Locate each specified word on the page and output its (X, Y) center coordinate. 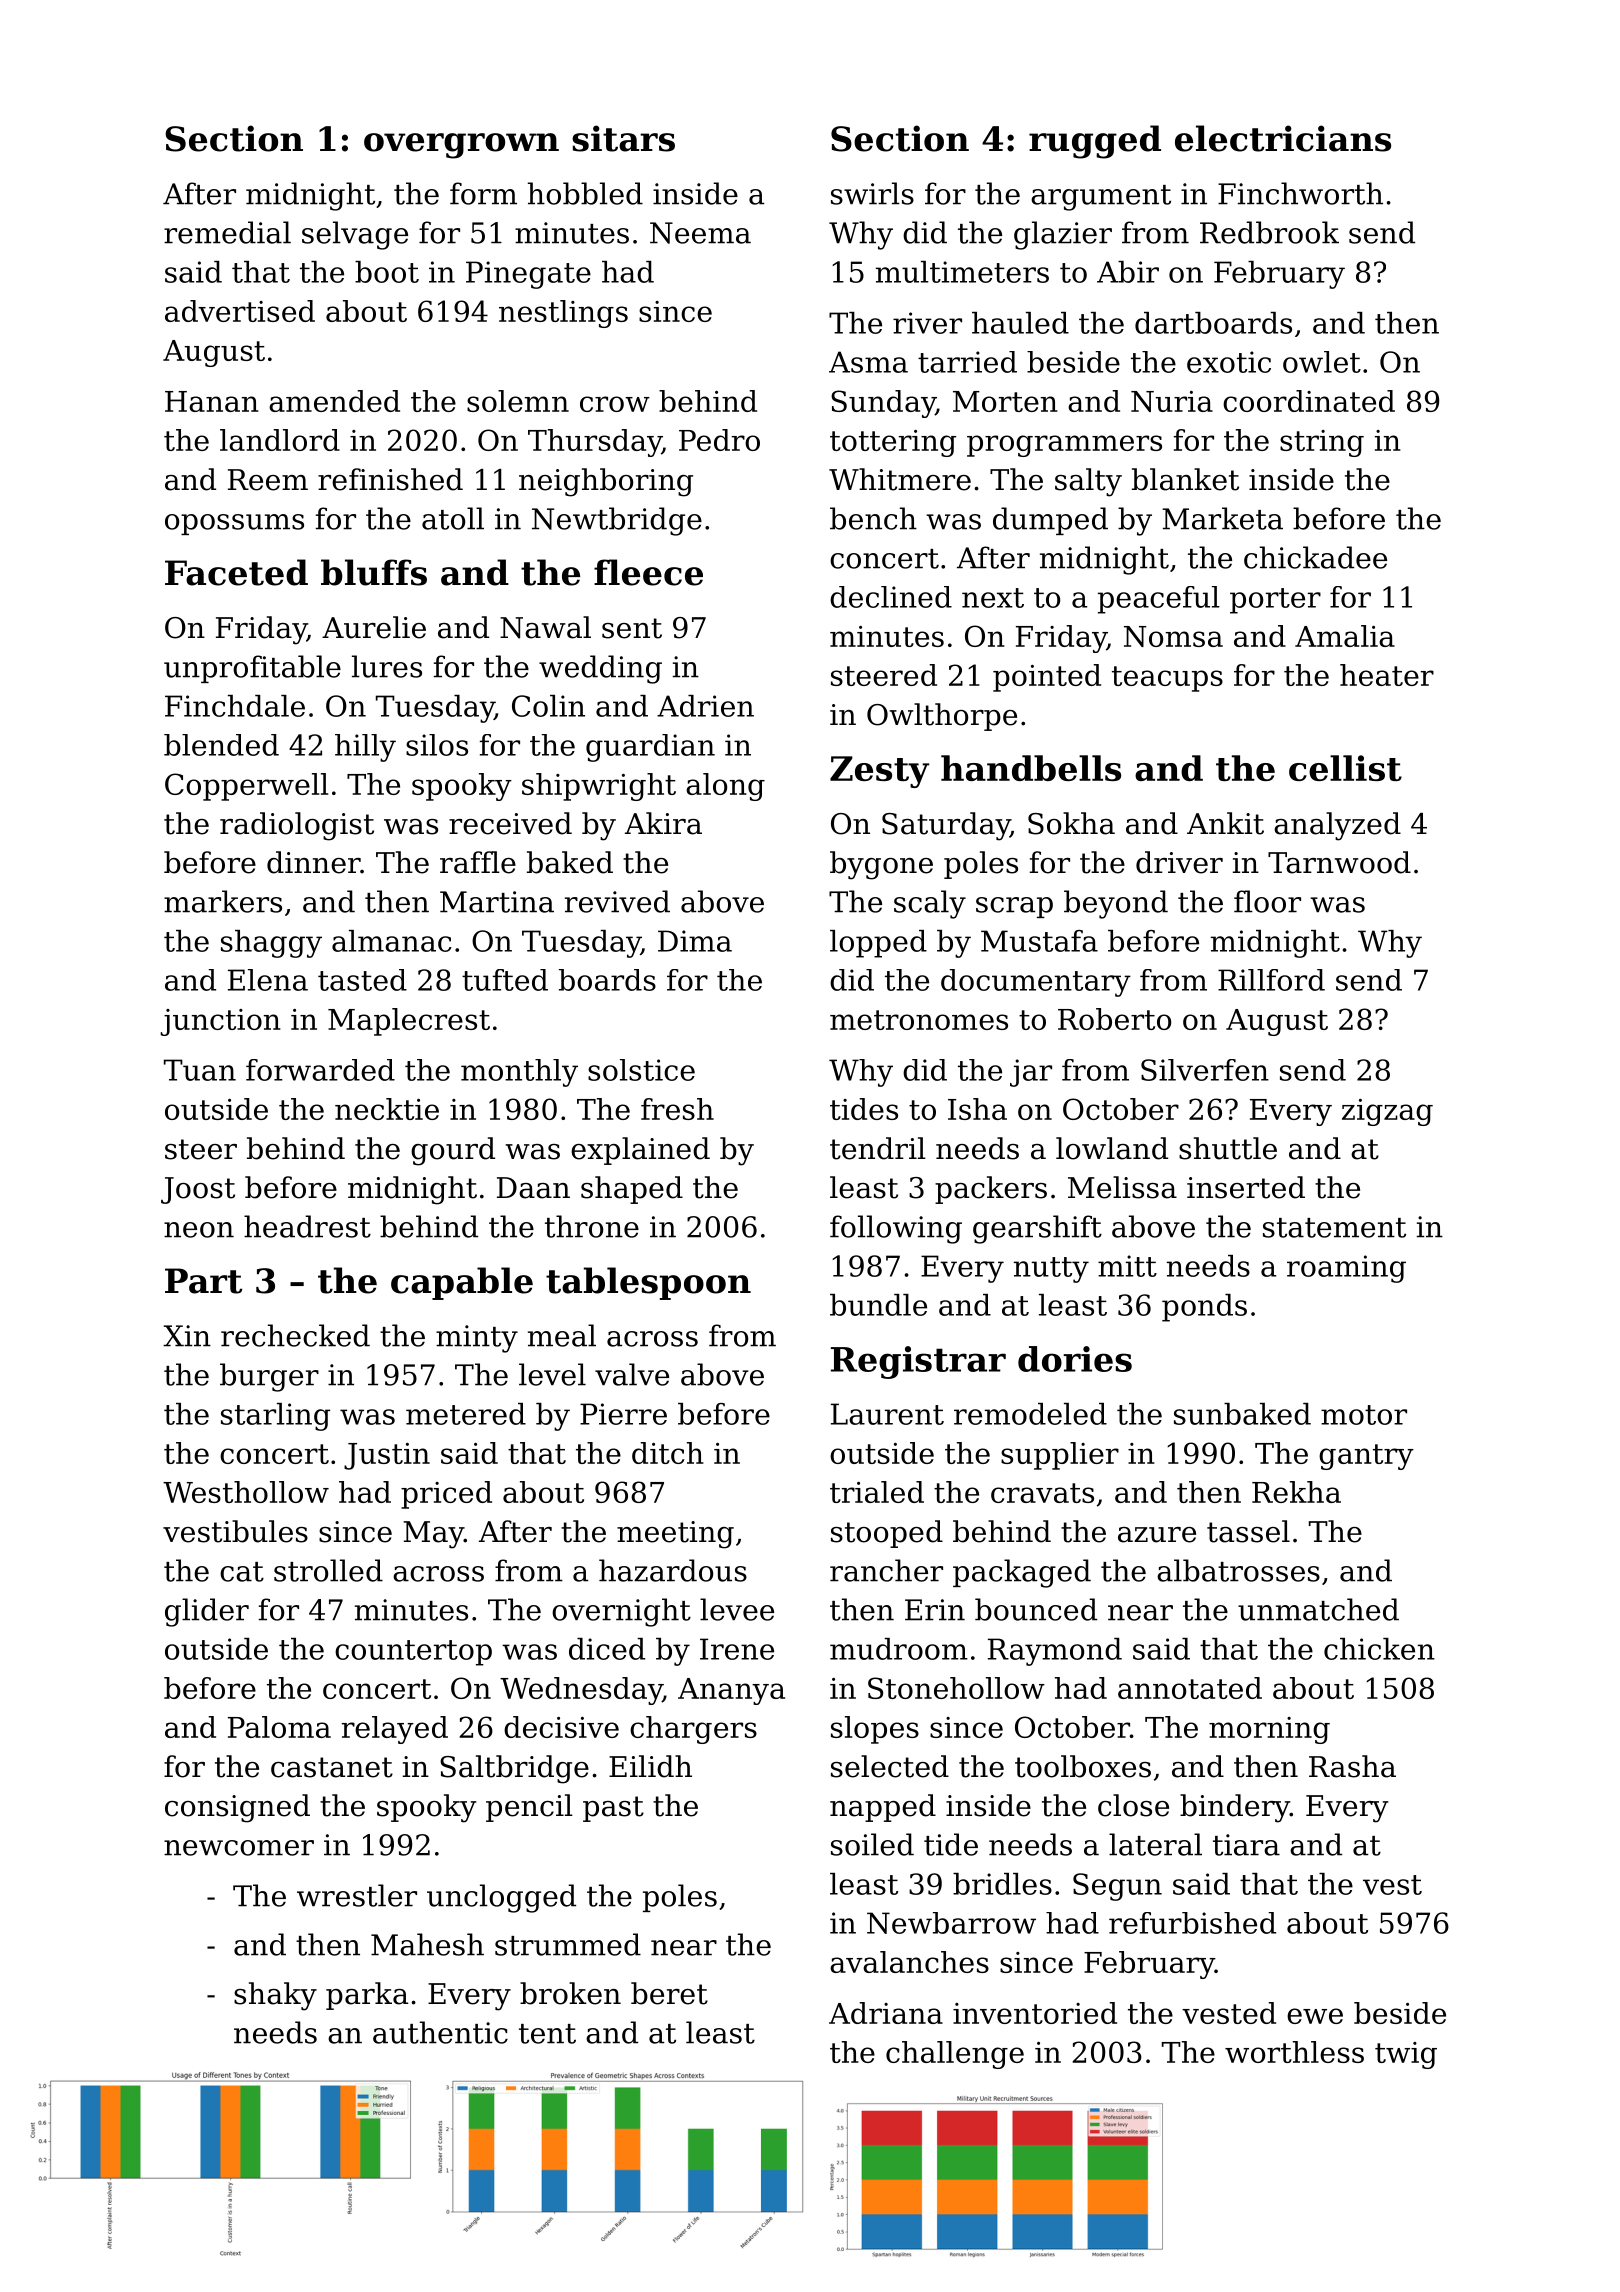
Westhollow (246, 1492)
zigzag (1387, 1112)
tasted (362, 980)
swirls (872, 193)
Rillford (1271, 980)
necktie (387, 1109)
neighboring (606, 482)
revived (617, 901)
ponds (1204, 1308)
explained (640, 1151)
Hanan (212, 401)
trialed (877, 1492)
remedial (227, 232)
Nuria (1172, 401)
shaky (275, 1996)
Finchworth (1300, 193)
